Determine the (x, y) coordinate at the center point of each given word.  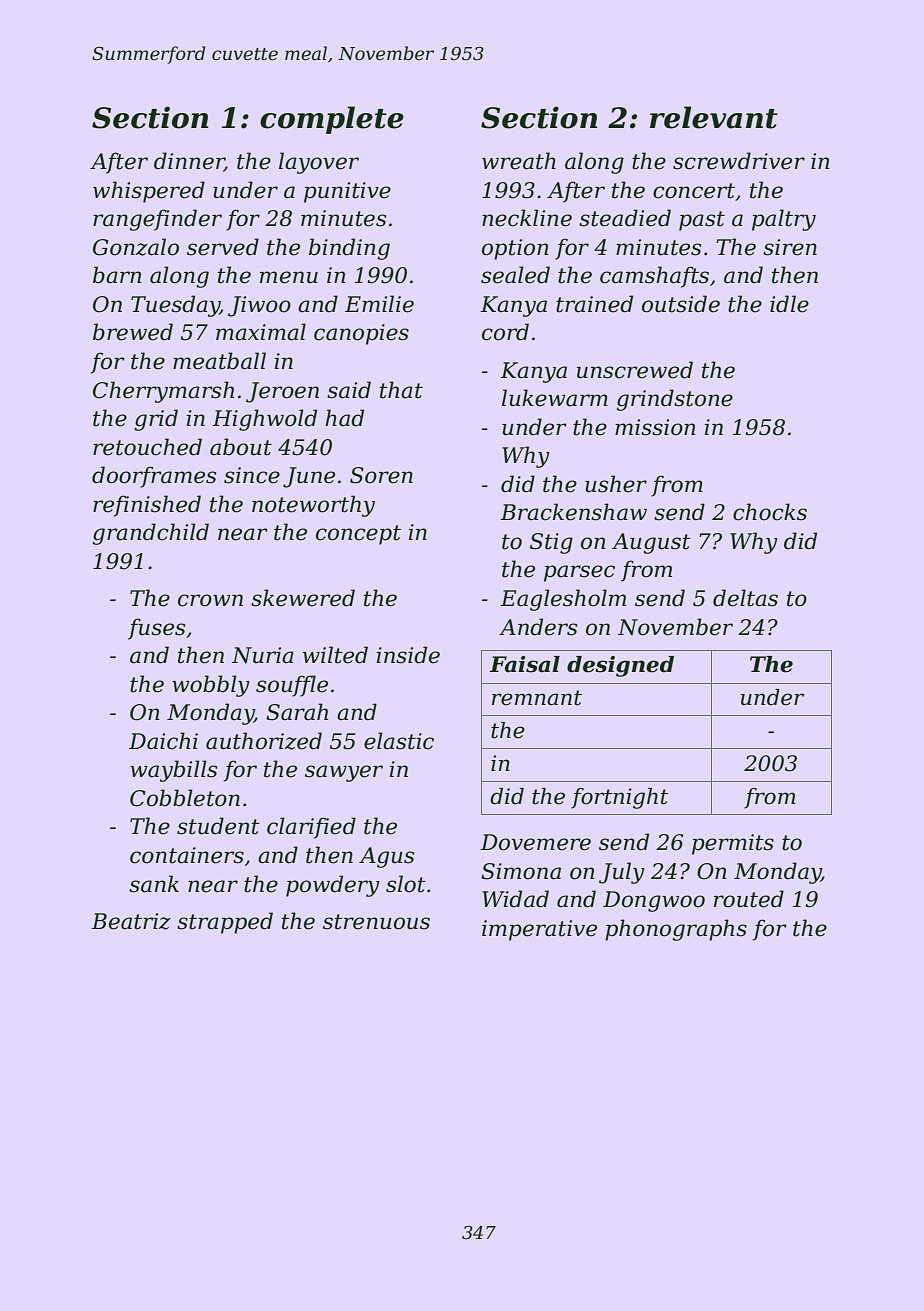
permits (733, 844)
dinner (189, 162)
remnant (537, 698)
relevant (714, 117)
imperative (539, 930)
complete (332, 120)
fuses (156, 629)
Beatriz (131, 921)
